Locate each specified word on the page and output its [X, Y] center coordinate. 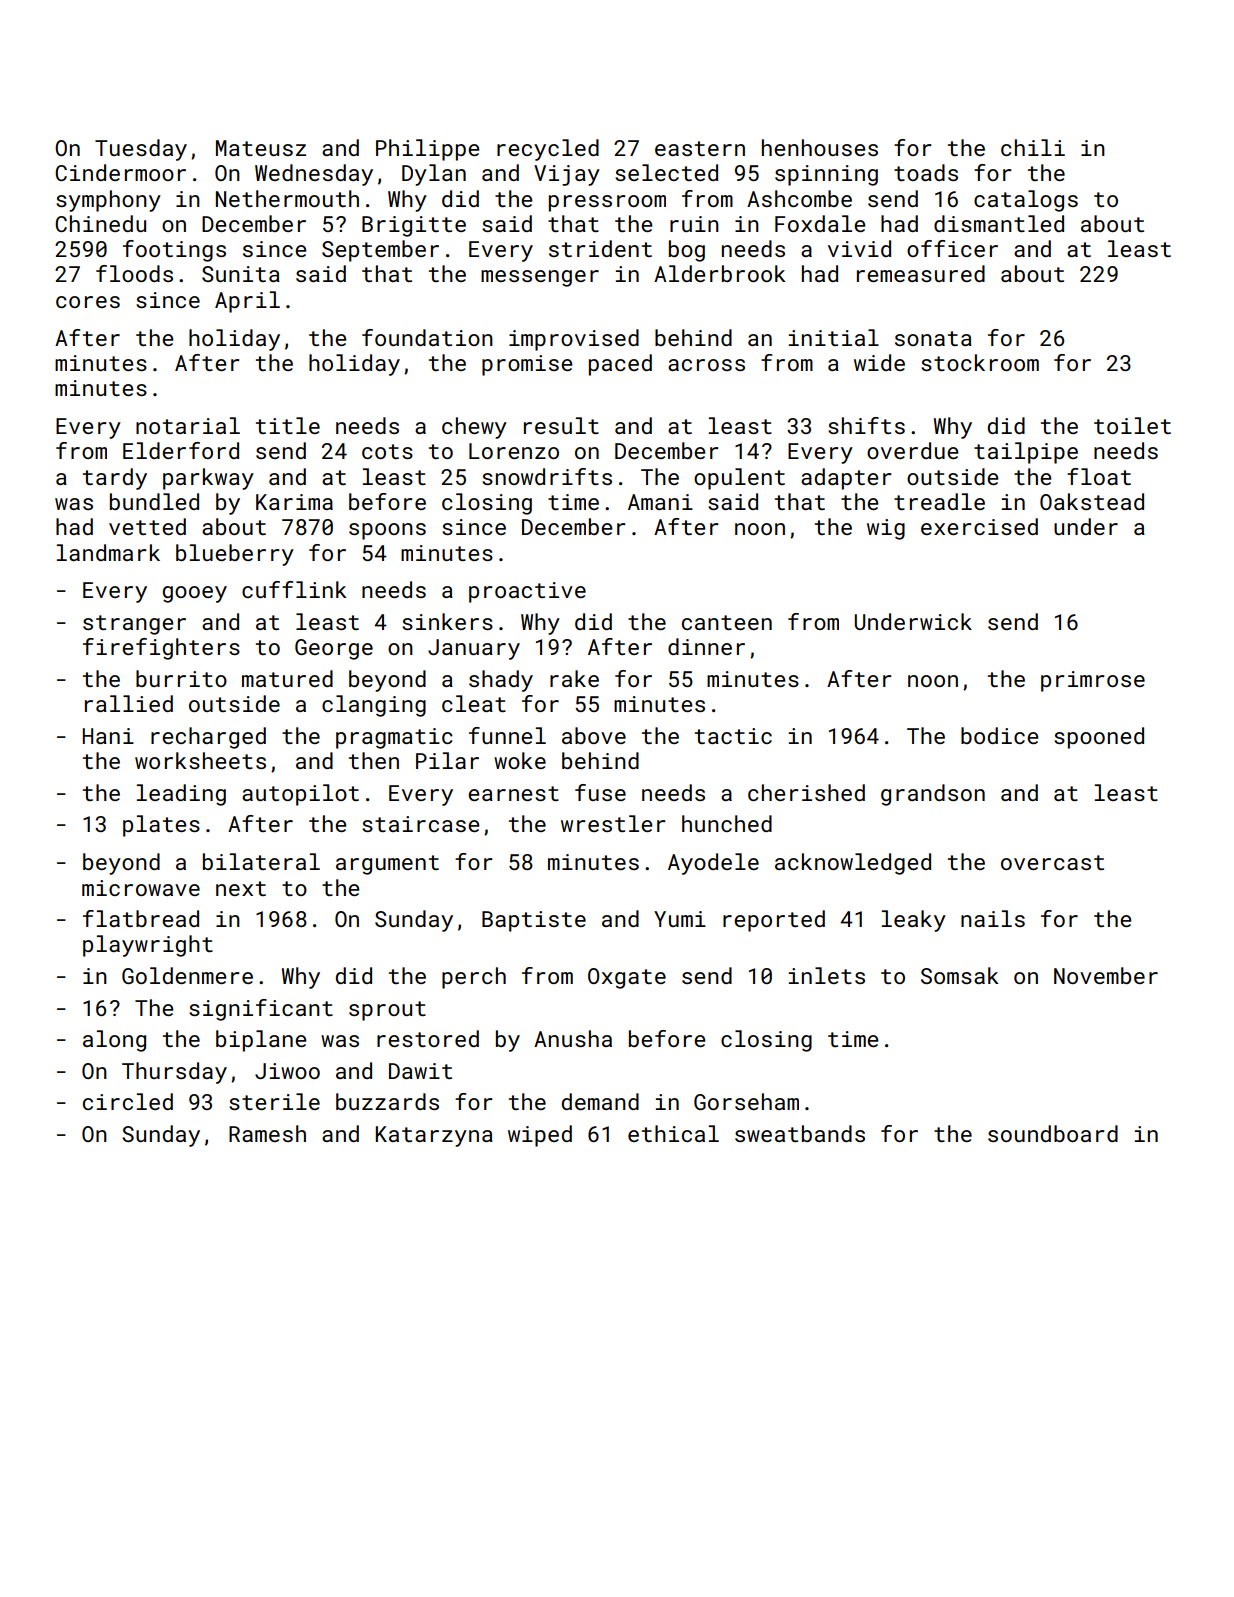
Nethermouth [287, 198]
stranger [134, 625]
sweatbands [800, 1133]
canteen [727, 622]
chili [1033, 147]
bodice [999, 735]
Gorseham [746, 1101]
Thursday [174, 1073]
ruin [694, 224]
